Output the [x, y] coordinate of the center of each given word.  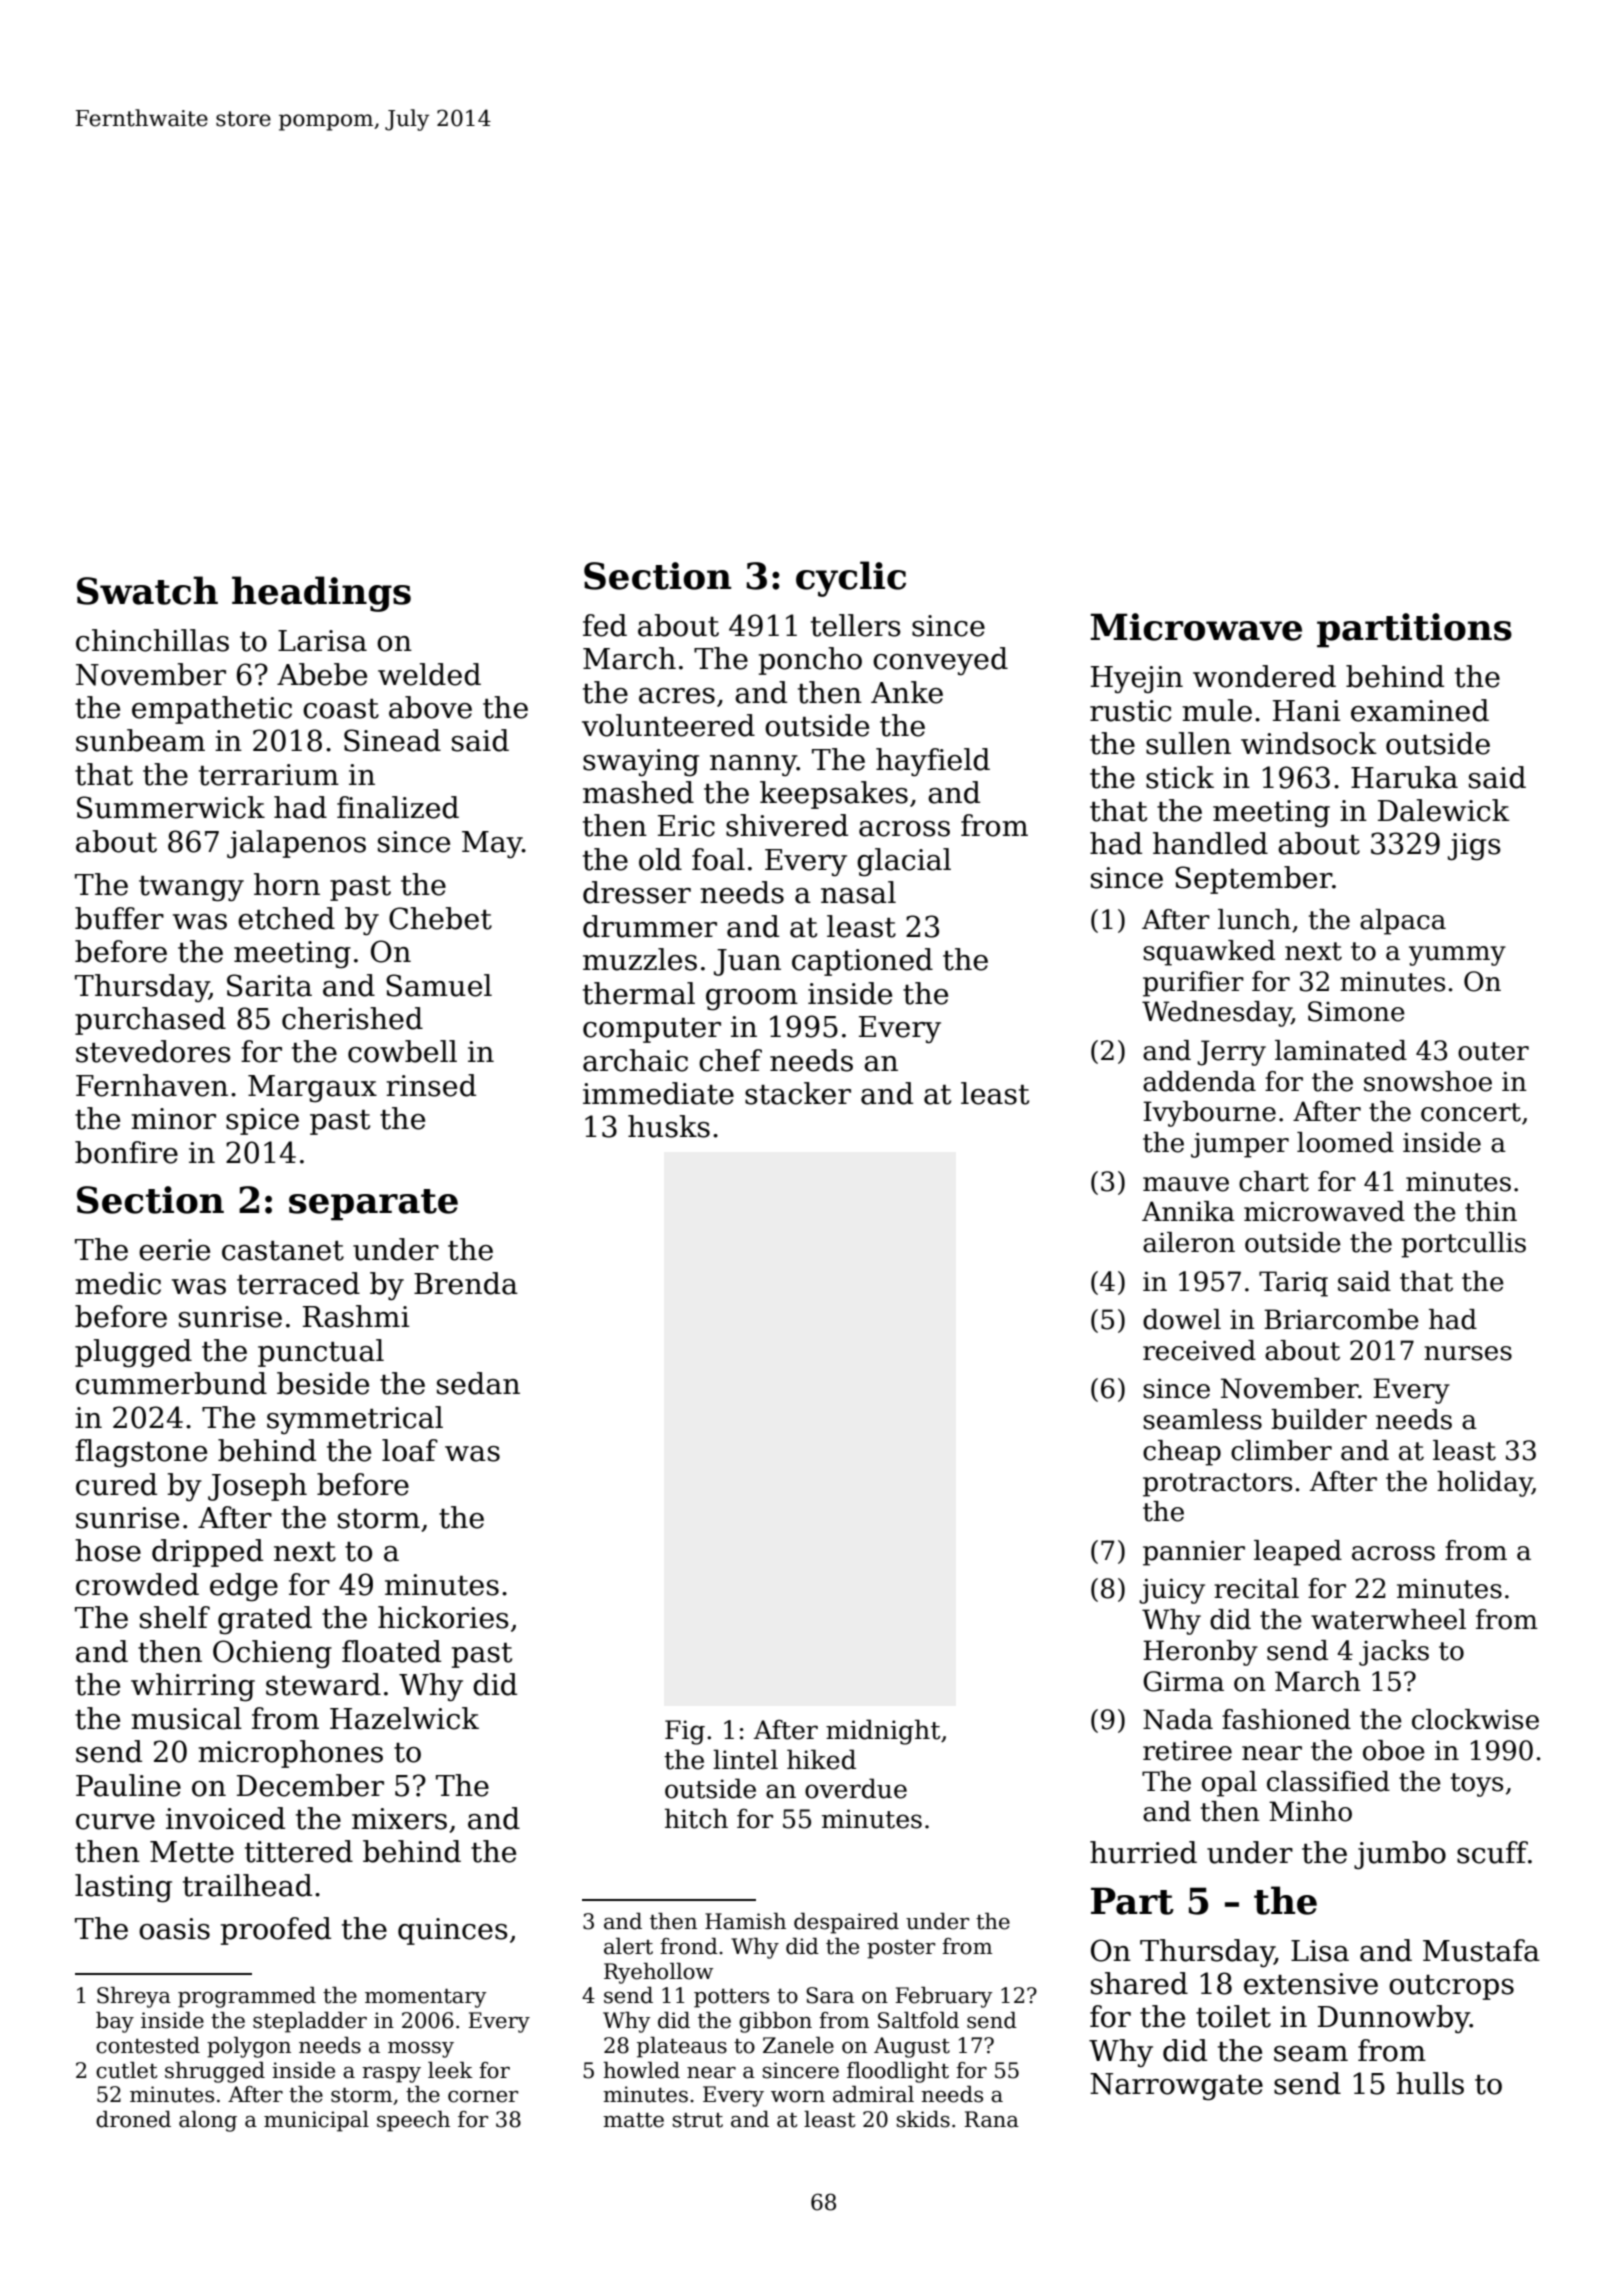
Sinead [392, 740]
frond [689, 1946]
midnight [883, 1732]
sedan [478, 1383]
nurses [1468, 1353]
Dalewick [1444, 810]
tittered [299, 1851]
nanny [753, 765]
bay [115, 2022]
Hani [1307, 711]
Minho [1310, 1811]
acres [677, 696]
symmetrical [355, 1420]
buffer [119, 918]
